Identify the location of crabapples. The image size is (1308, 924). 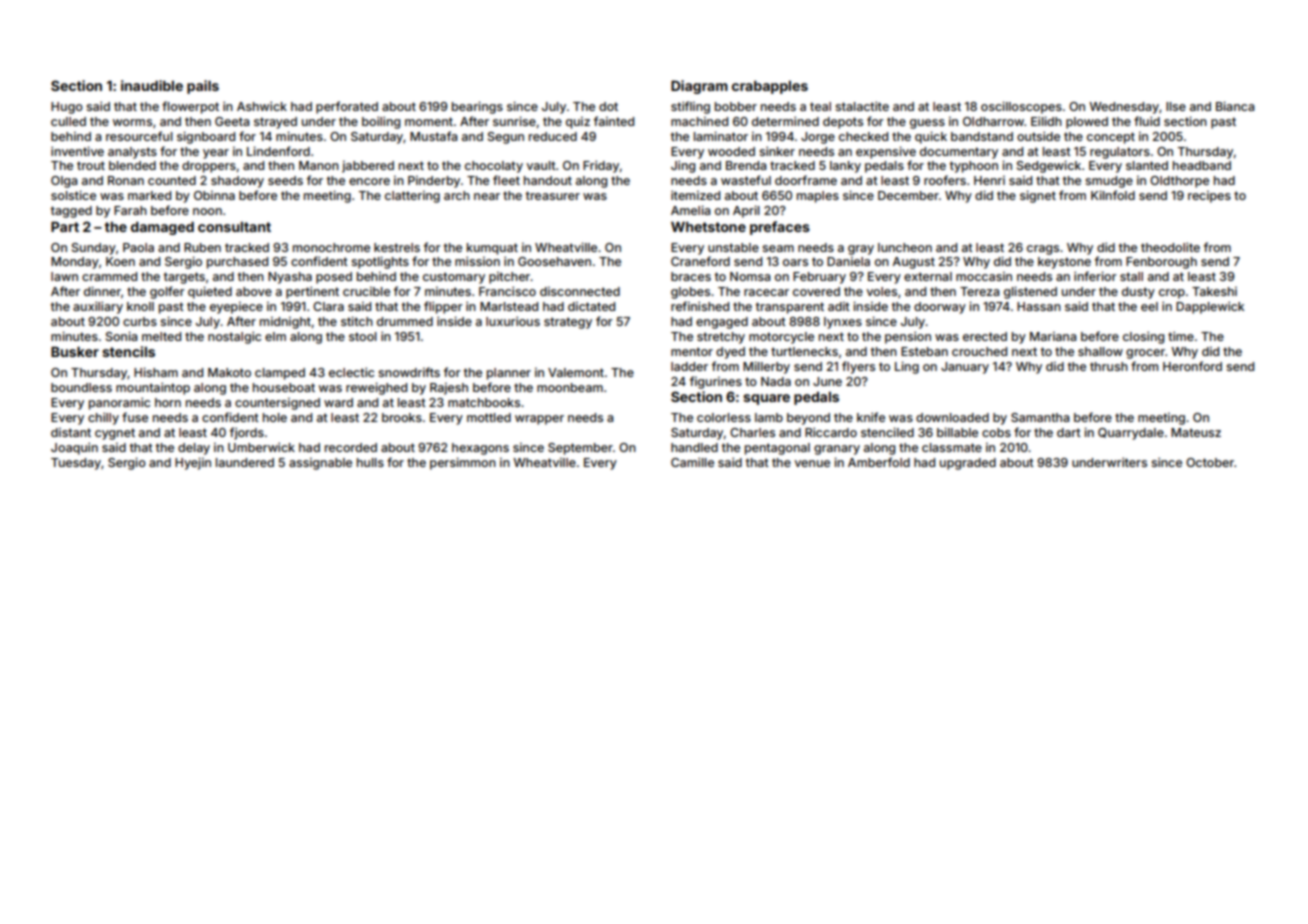
(770, 87).
